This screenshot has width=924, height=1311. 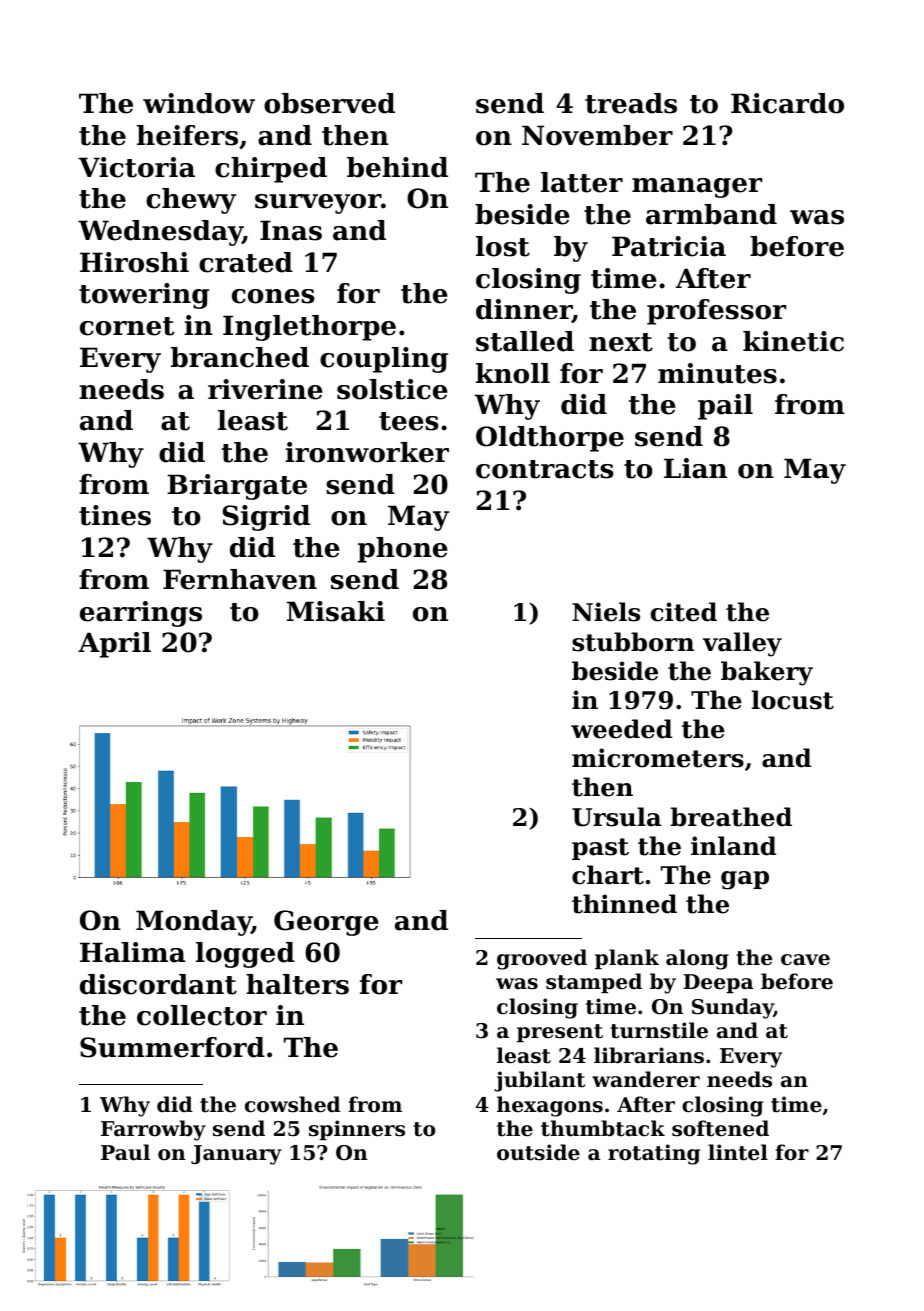 I want to click on chewy, so click(x=191, y=201).
